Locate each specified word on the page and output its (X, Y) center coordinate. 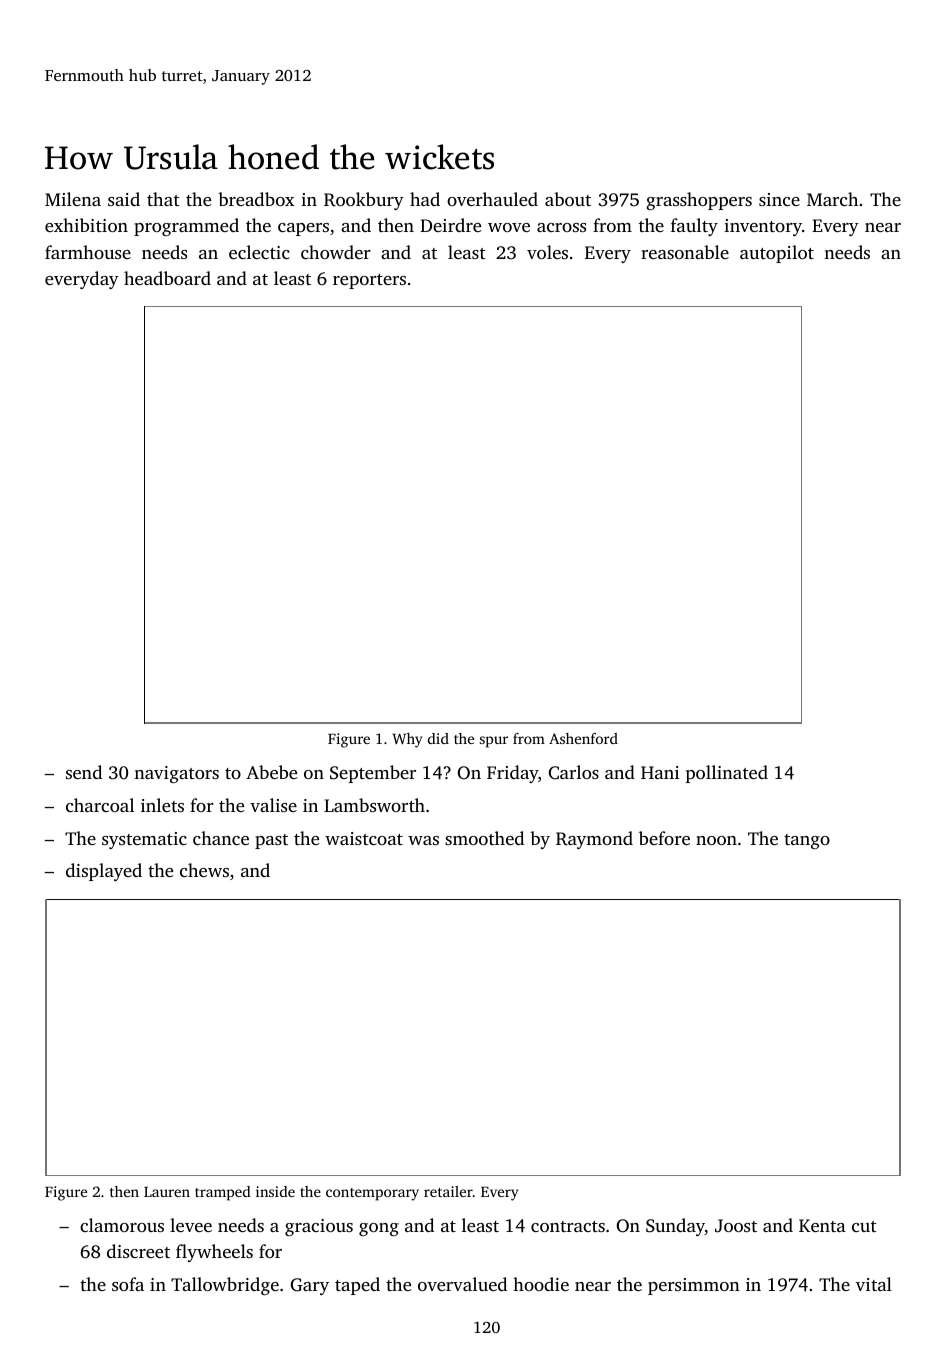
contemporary (372, 1194)
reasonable (685, 252)
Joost (736, 1226)
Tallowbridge (225, 1286)
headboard (167, 278)
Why (407, 740)
